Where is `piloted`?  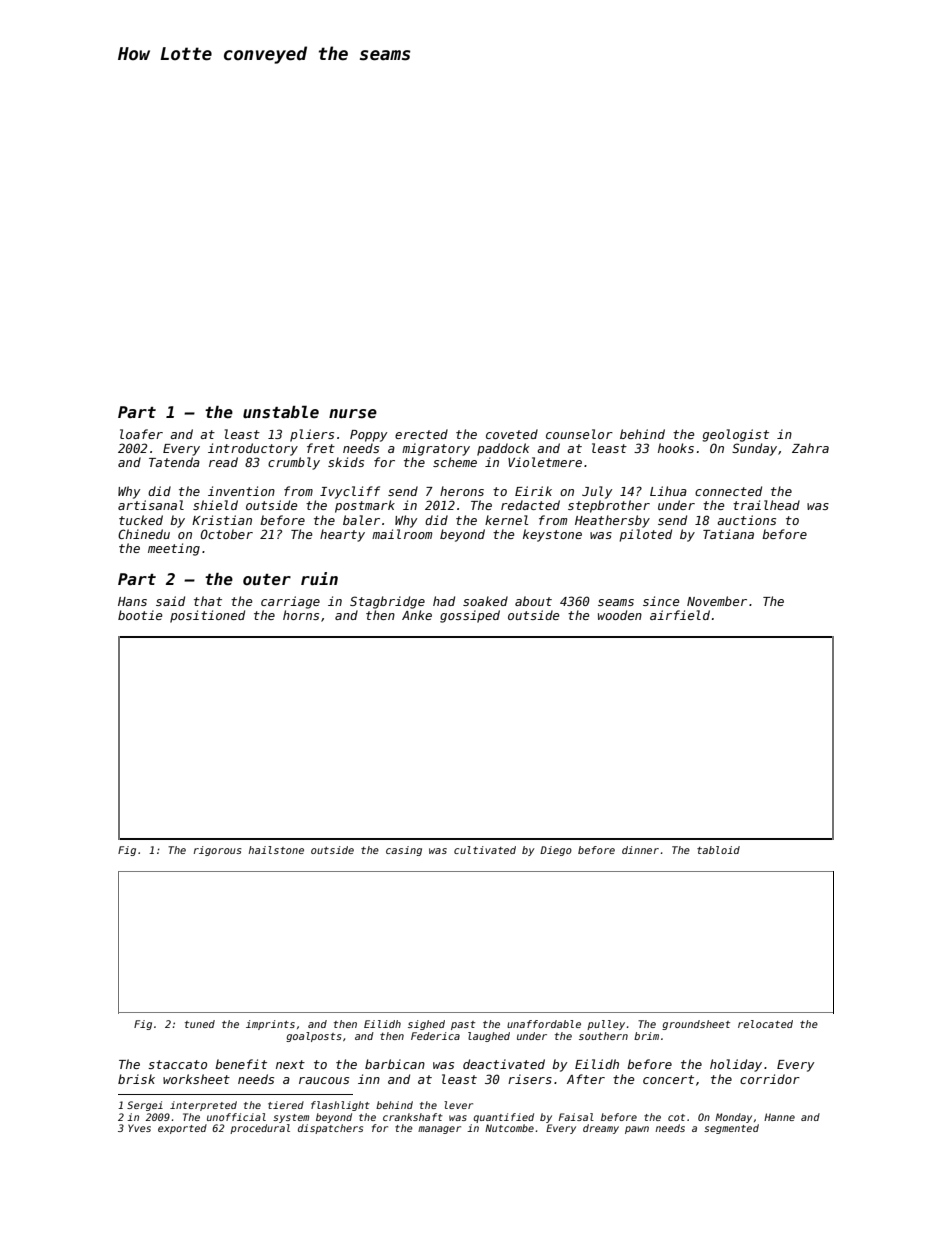
piloted is located at coordinates (646, 535).
